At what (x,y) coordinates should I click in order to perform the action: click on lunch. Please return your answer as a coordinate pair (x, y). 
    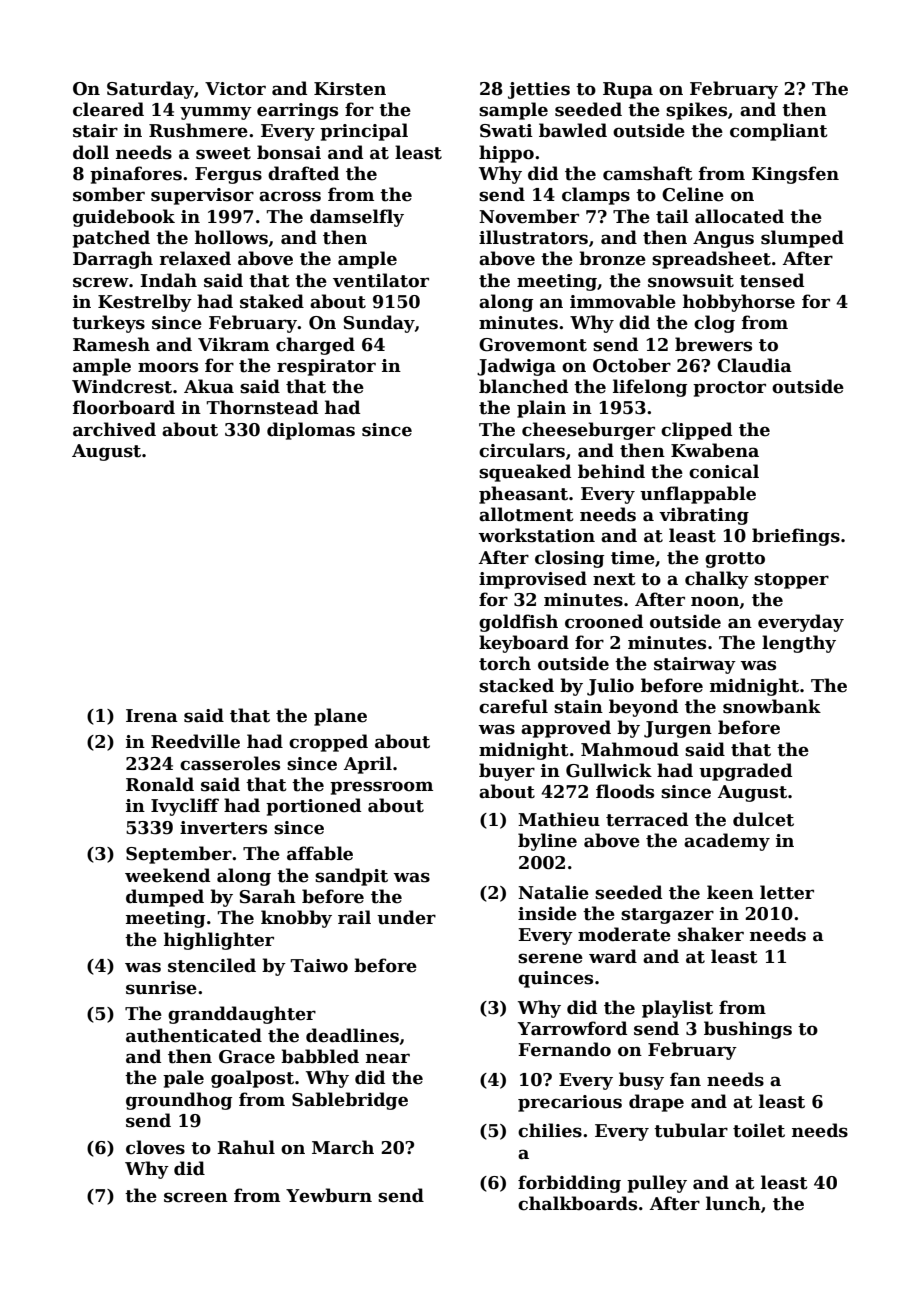
    Looking at the image, I should click on (733, 1203).
